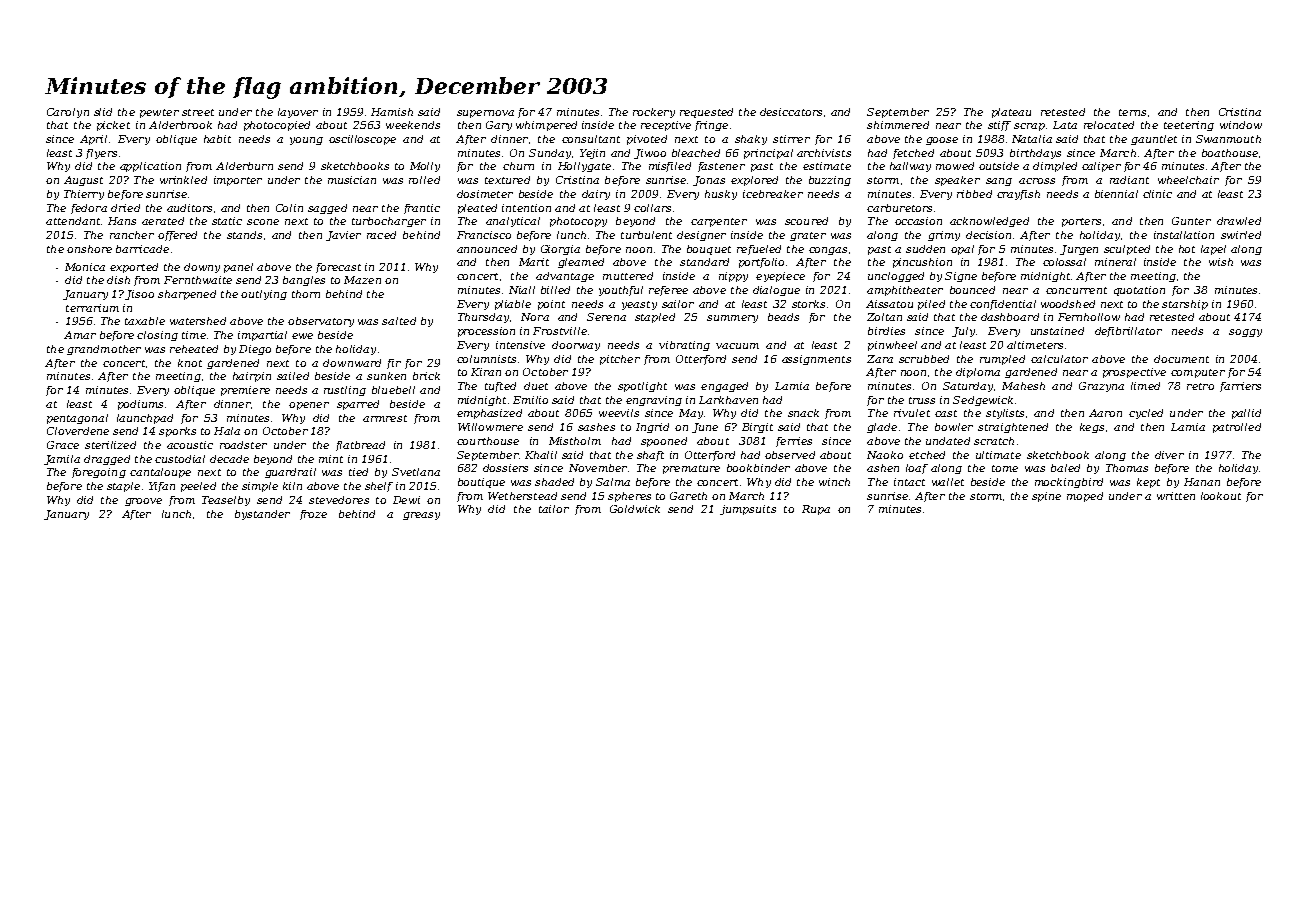  What do you see at coordinates (1221, 496) in the screenshot?
I see `lookout` at bounding box center [1221, 496].
